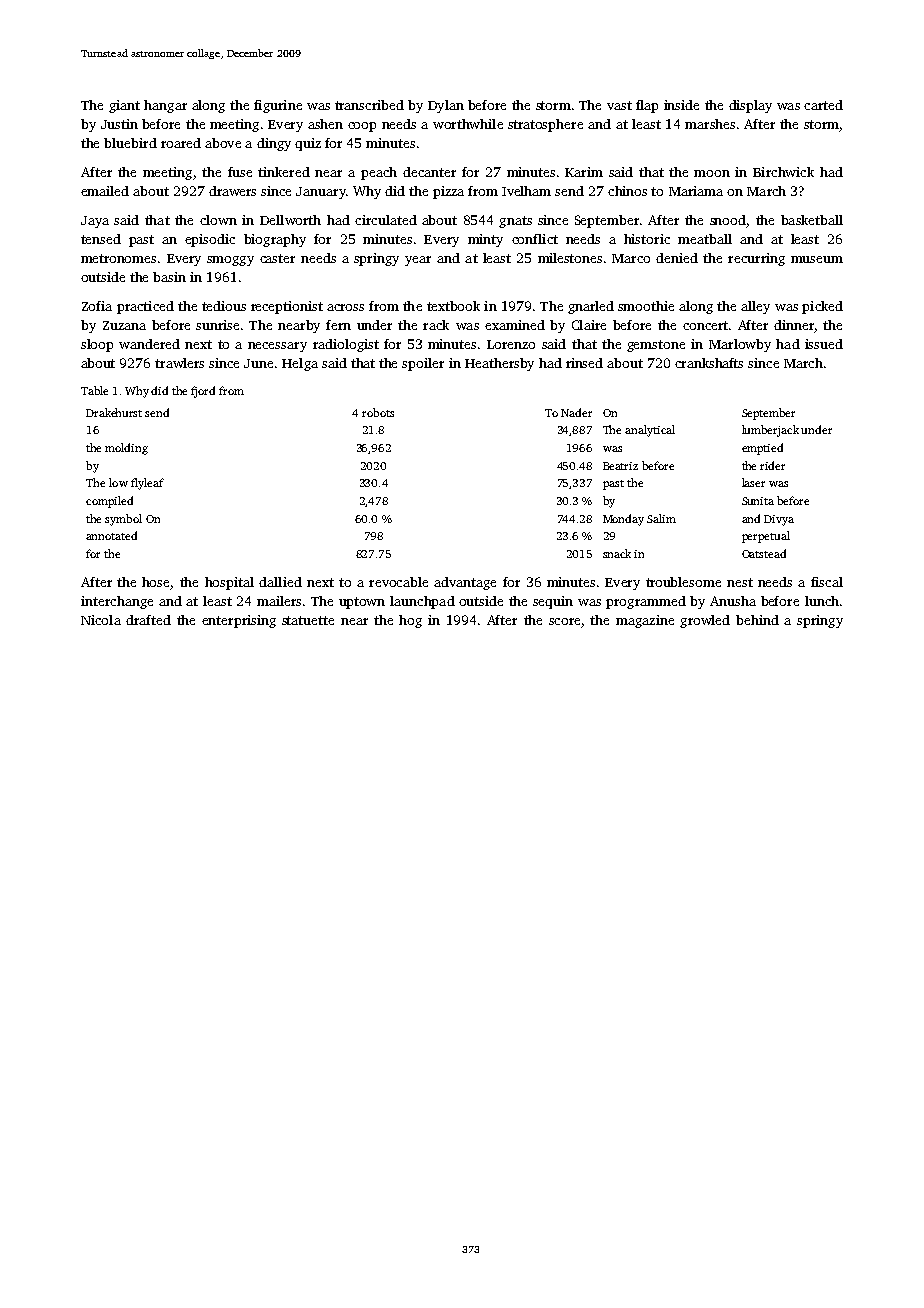 The image size is (924, 1308). What do you see at coordinates (584, 363) in the screenshot?
I see `rinsed` at bounding box center [584, 363].
